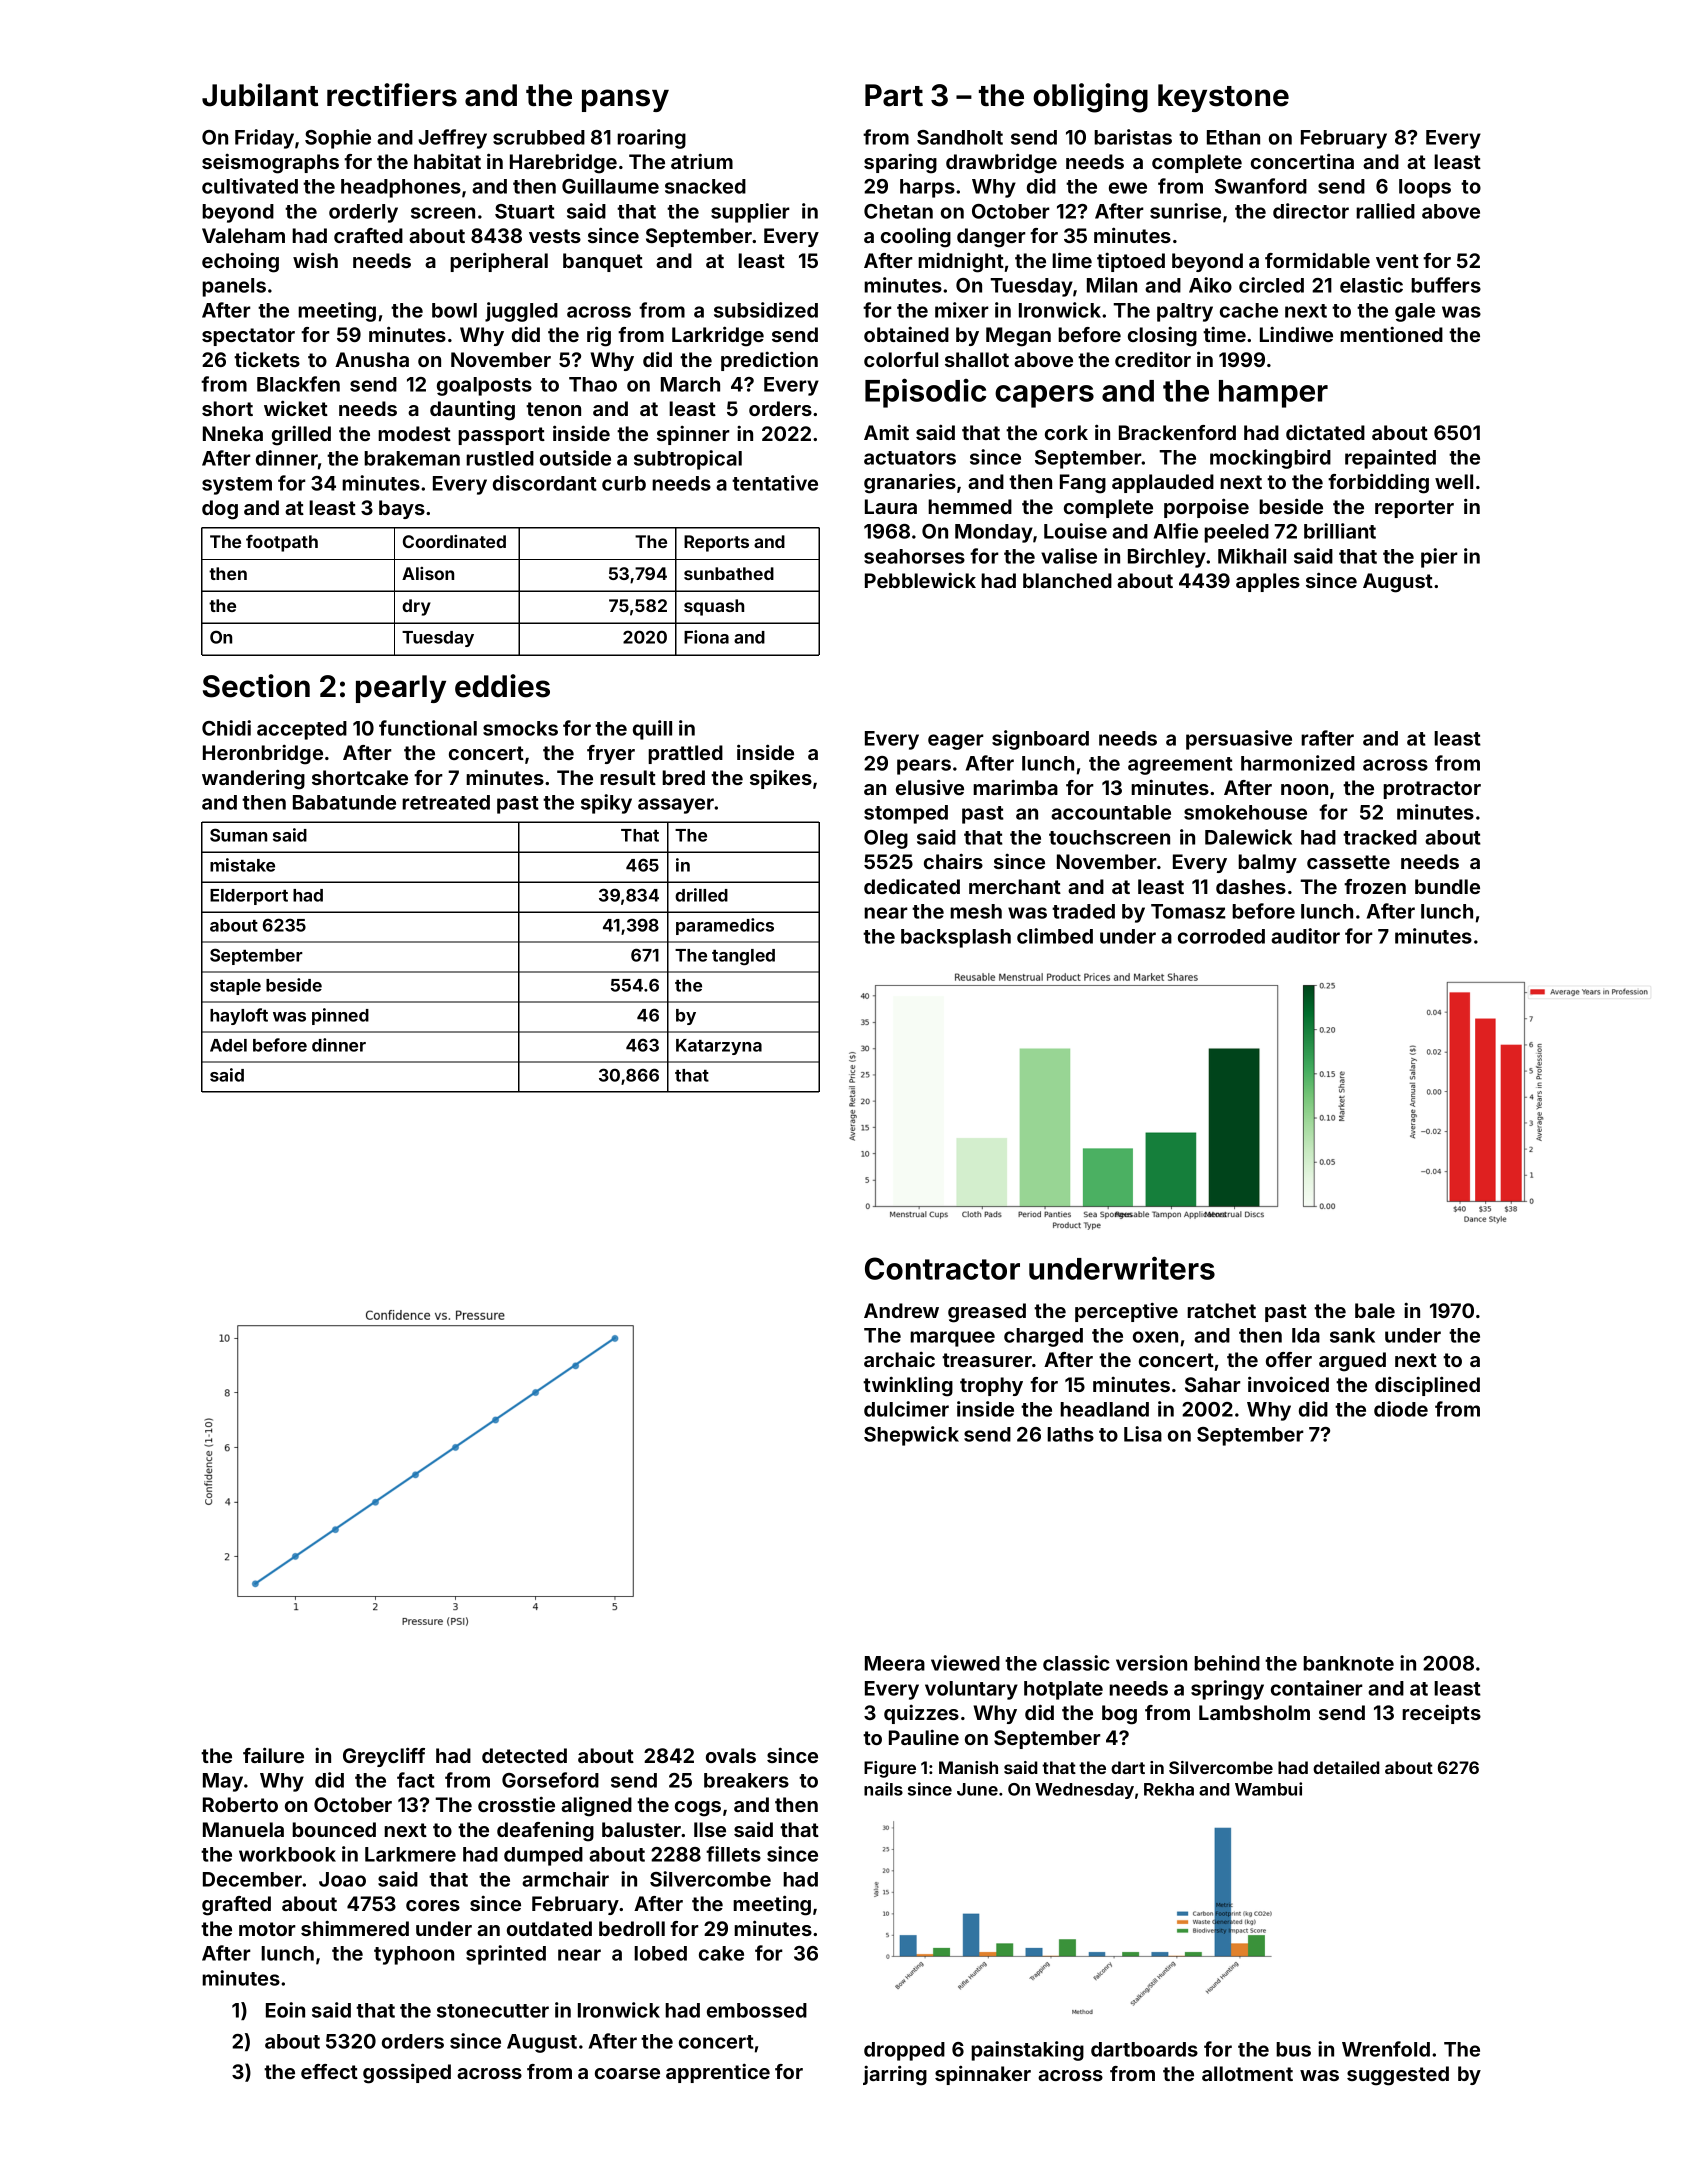 The height and width of the image is (2178, 1683). What do you see at coordinates (1441, 1714) in the image?
I see `receipts` at bounding box center [1441, 1714].
